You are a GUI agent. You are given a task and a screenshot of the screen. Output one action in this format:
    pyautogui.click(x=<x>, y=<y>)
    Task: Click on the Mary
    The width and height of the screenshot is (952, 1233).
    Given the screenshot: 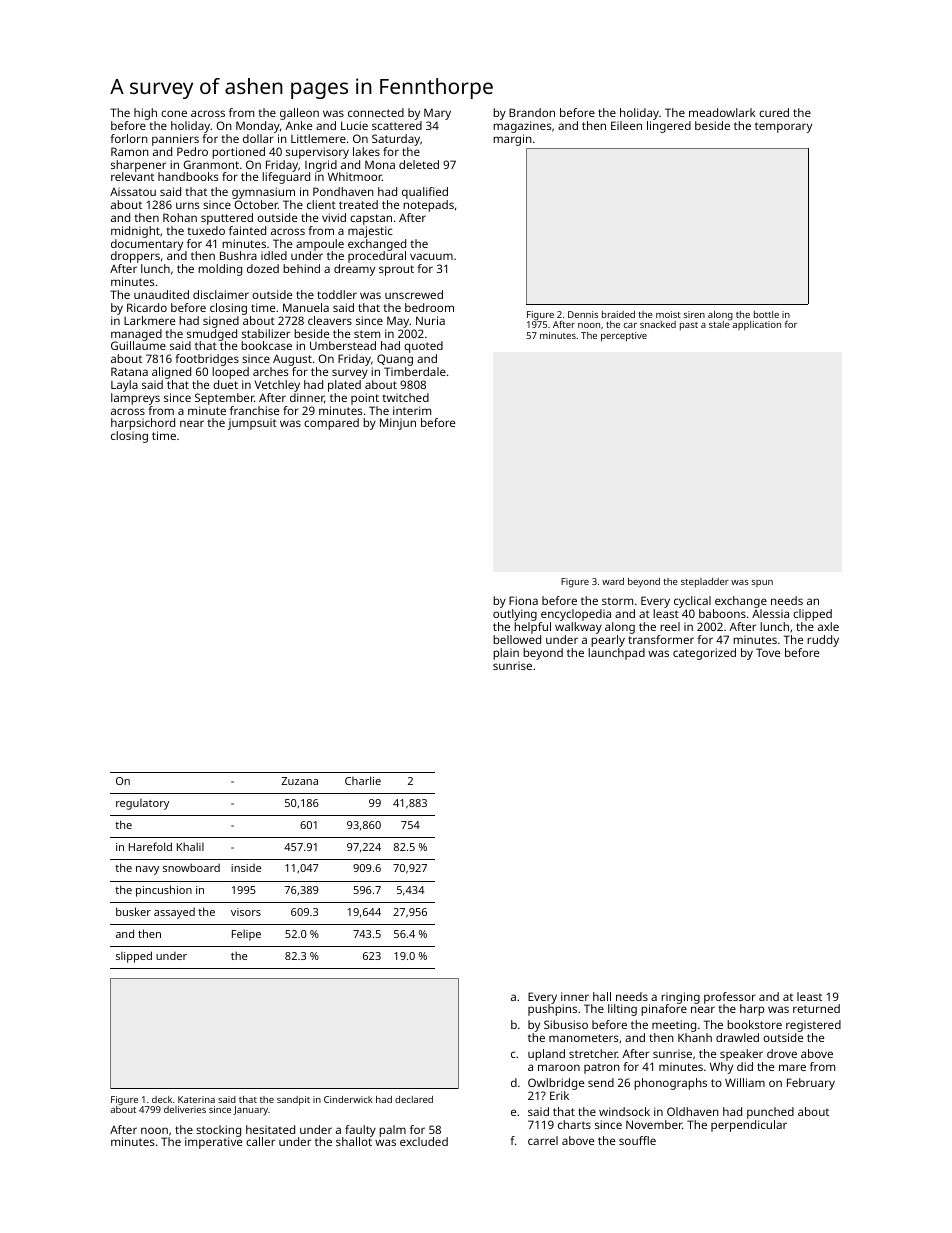 What is the action you would take?
    pyautogui.click(x=437, y=114)
